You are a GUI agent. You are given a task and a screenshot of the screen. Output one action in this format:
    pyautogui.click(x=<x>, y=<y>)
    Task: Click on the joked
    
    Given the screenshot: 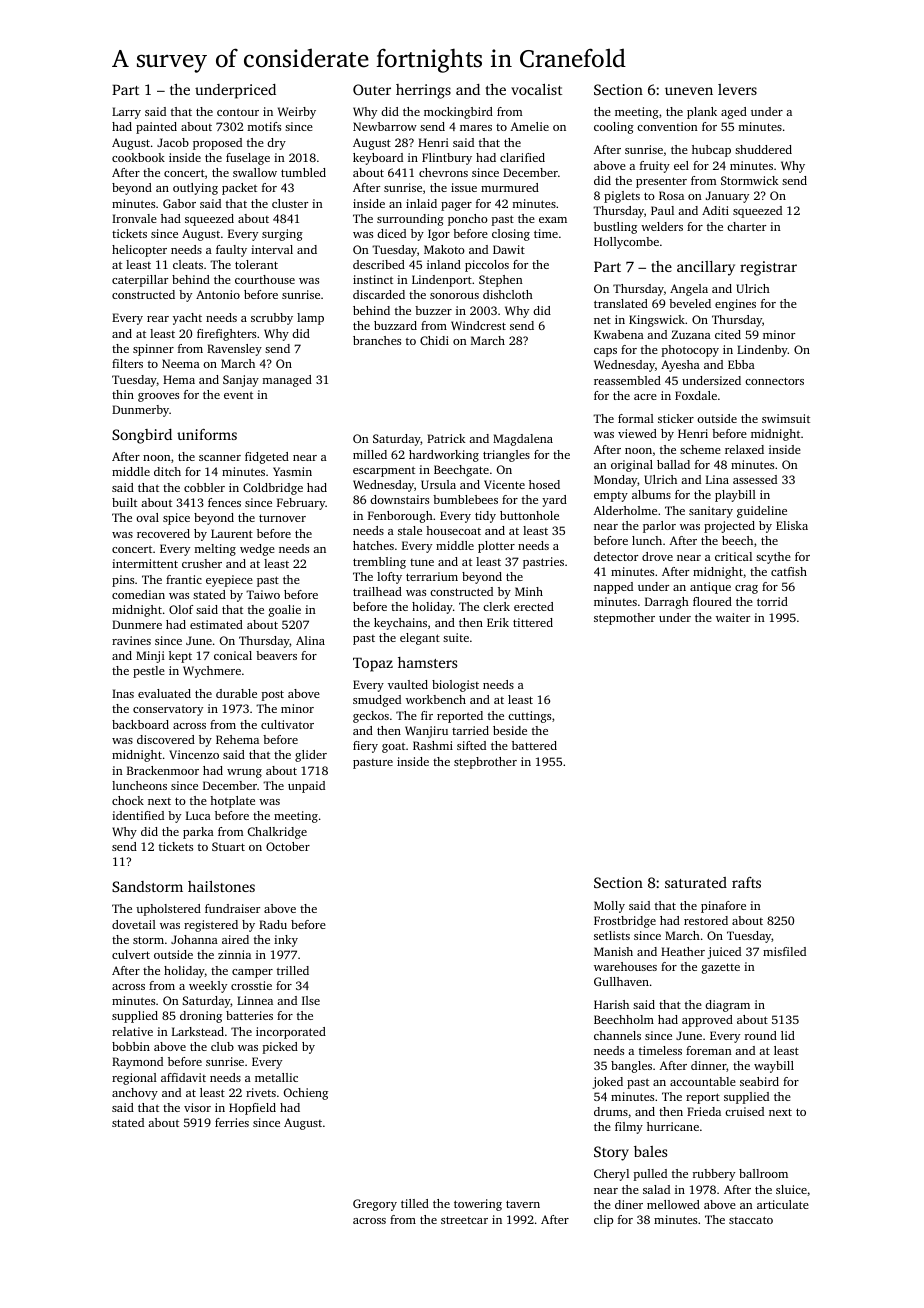 What is the action you would take?
    pyautogui.click(x=607, y=1083)
